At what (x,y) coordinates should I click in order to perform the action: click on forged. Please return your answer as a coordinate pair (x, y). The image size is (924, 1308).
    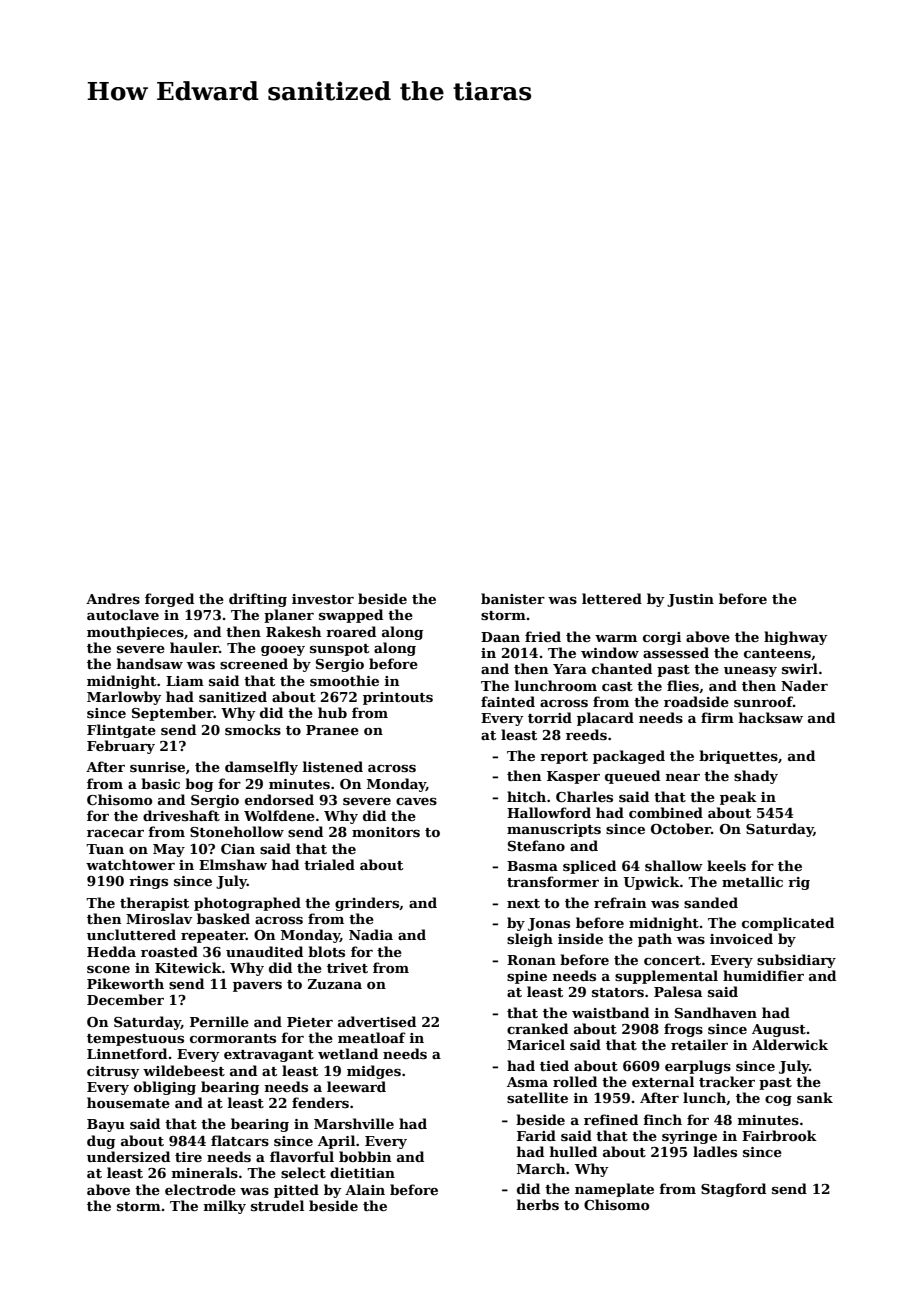
    Looking at the image, I should click on (169, 600).
